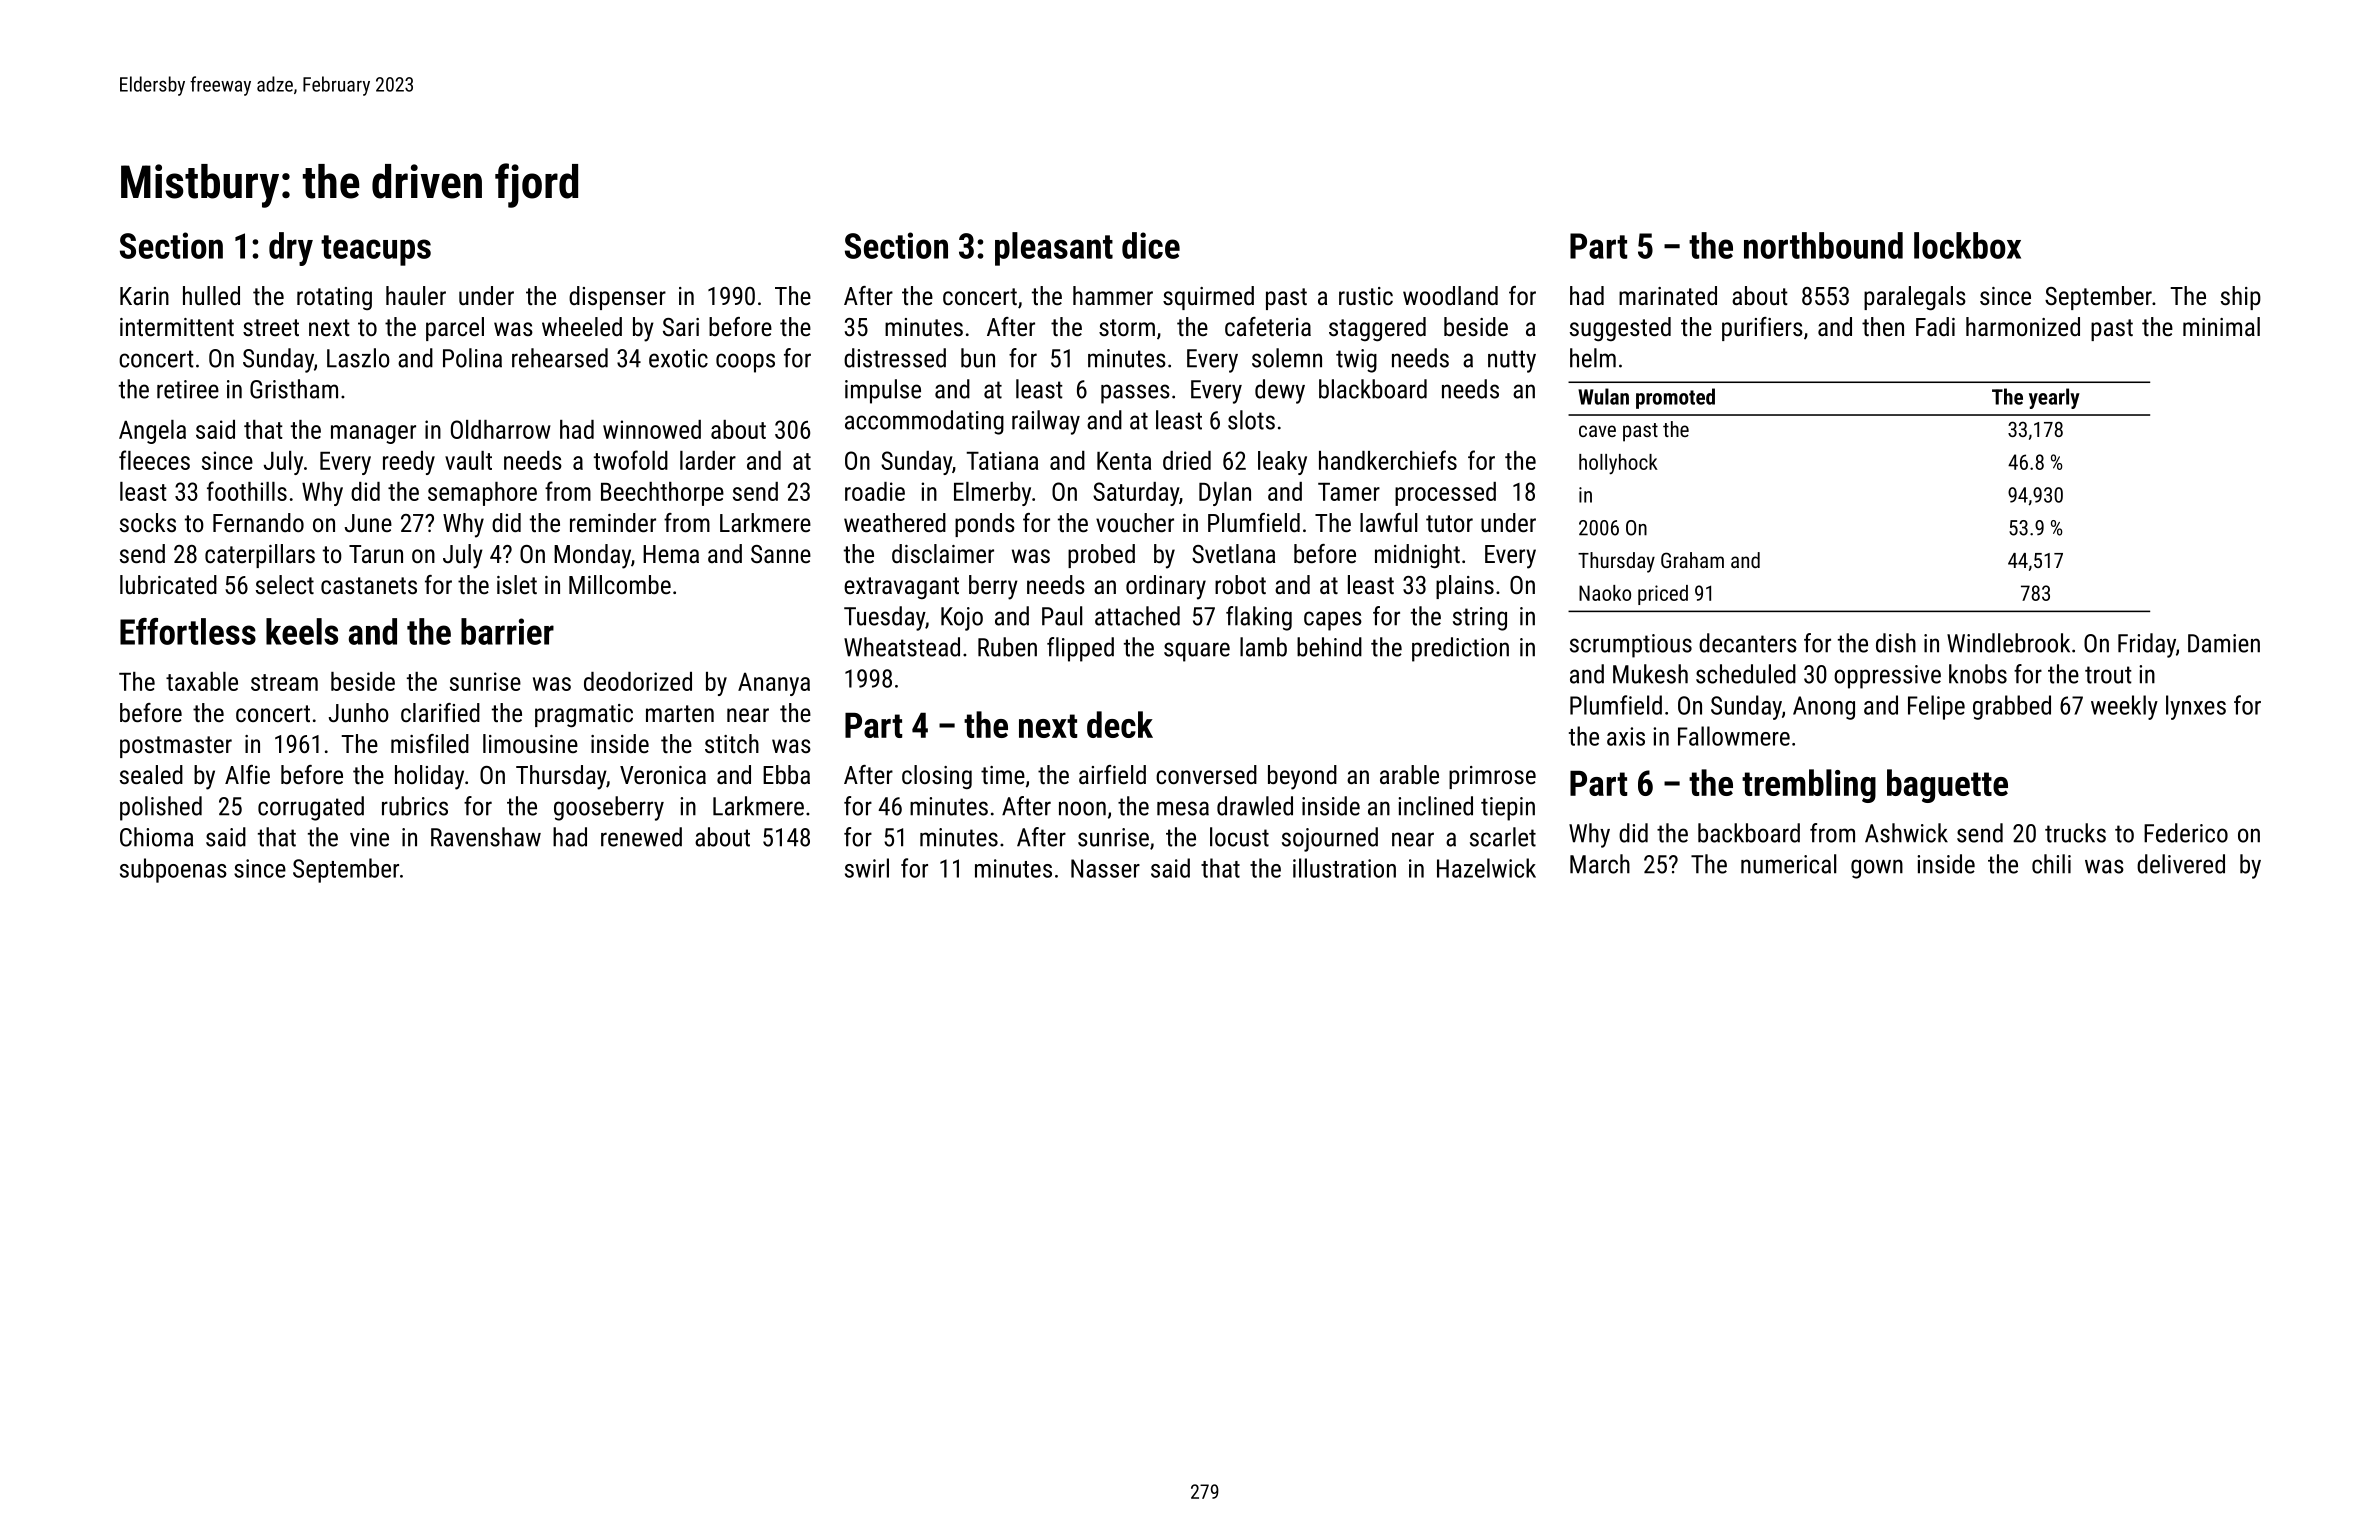 This image has height=1540, width=2380. I want to click on lockbox, so click(1967, 245).
